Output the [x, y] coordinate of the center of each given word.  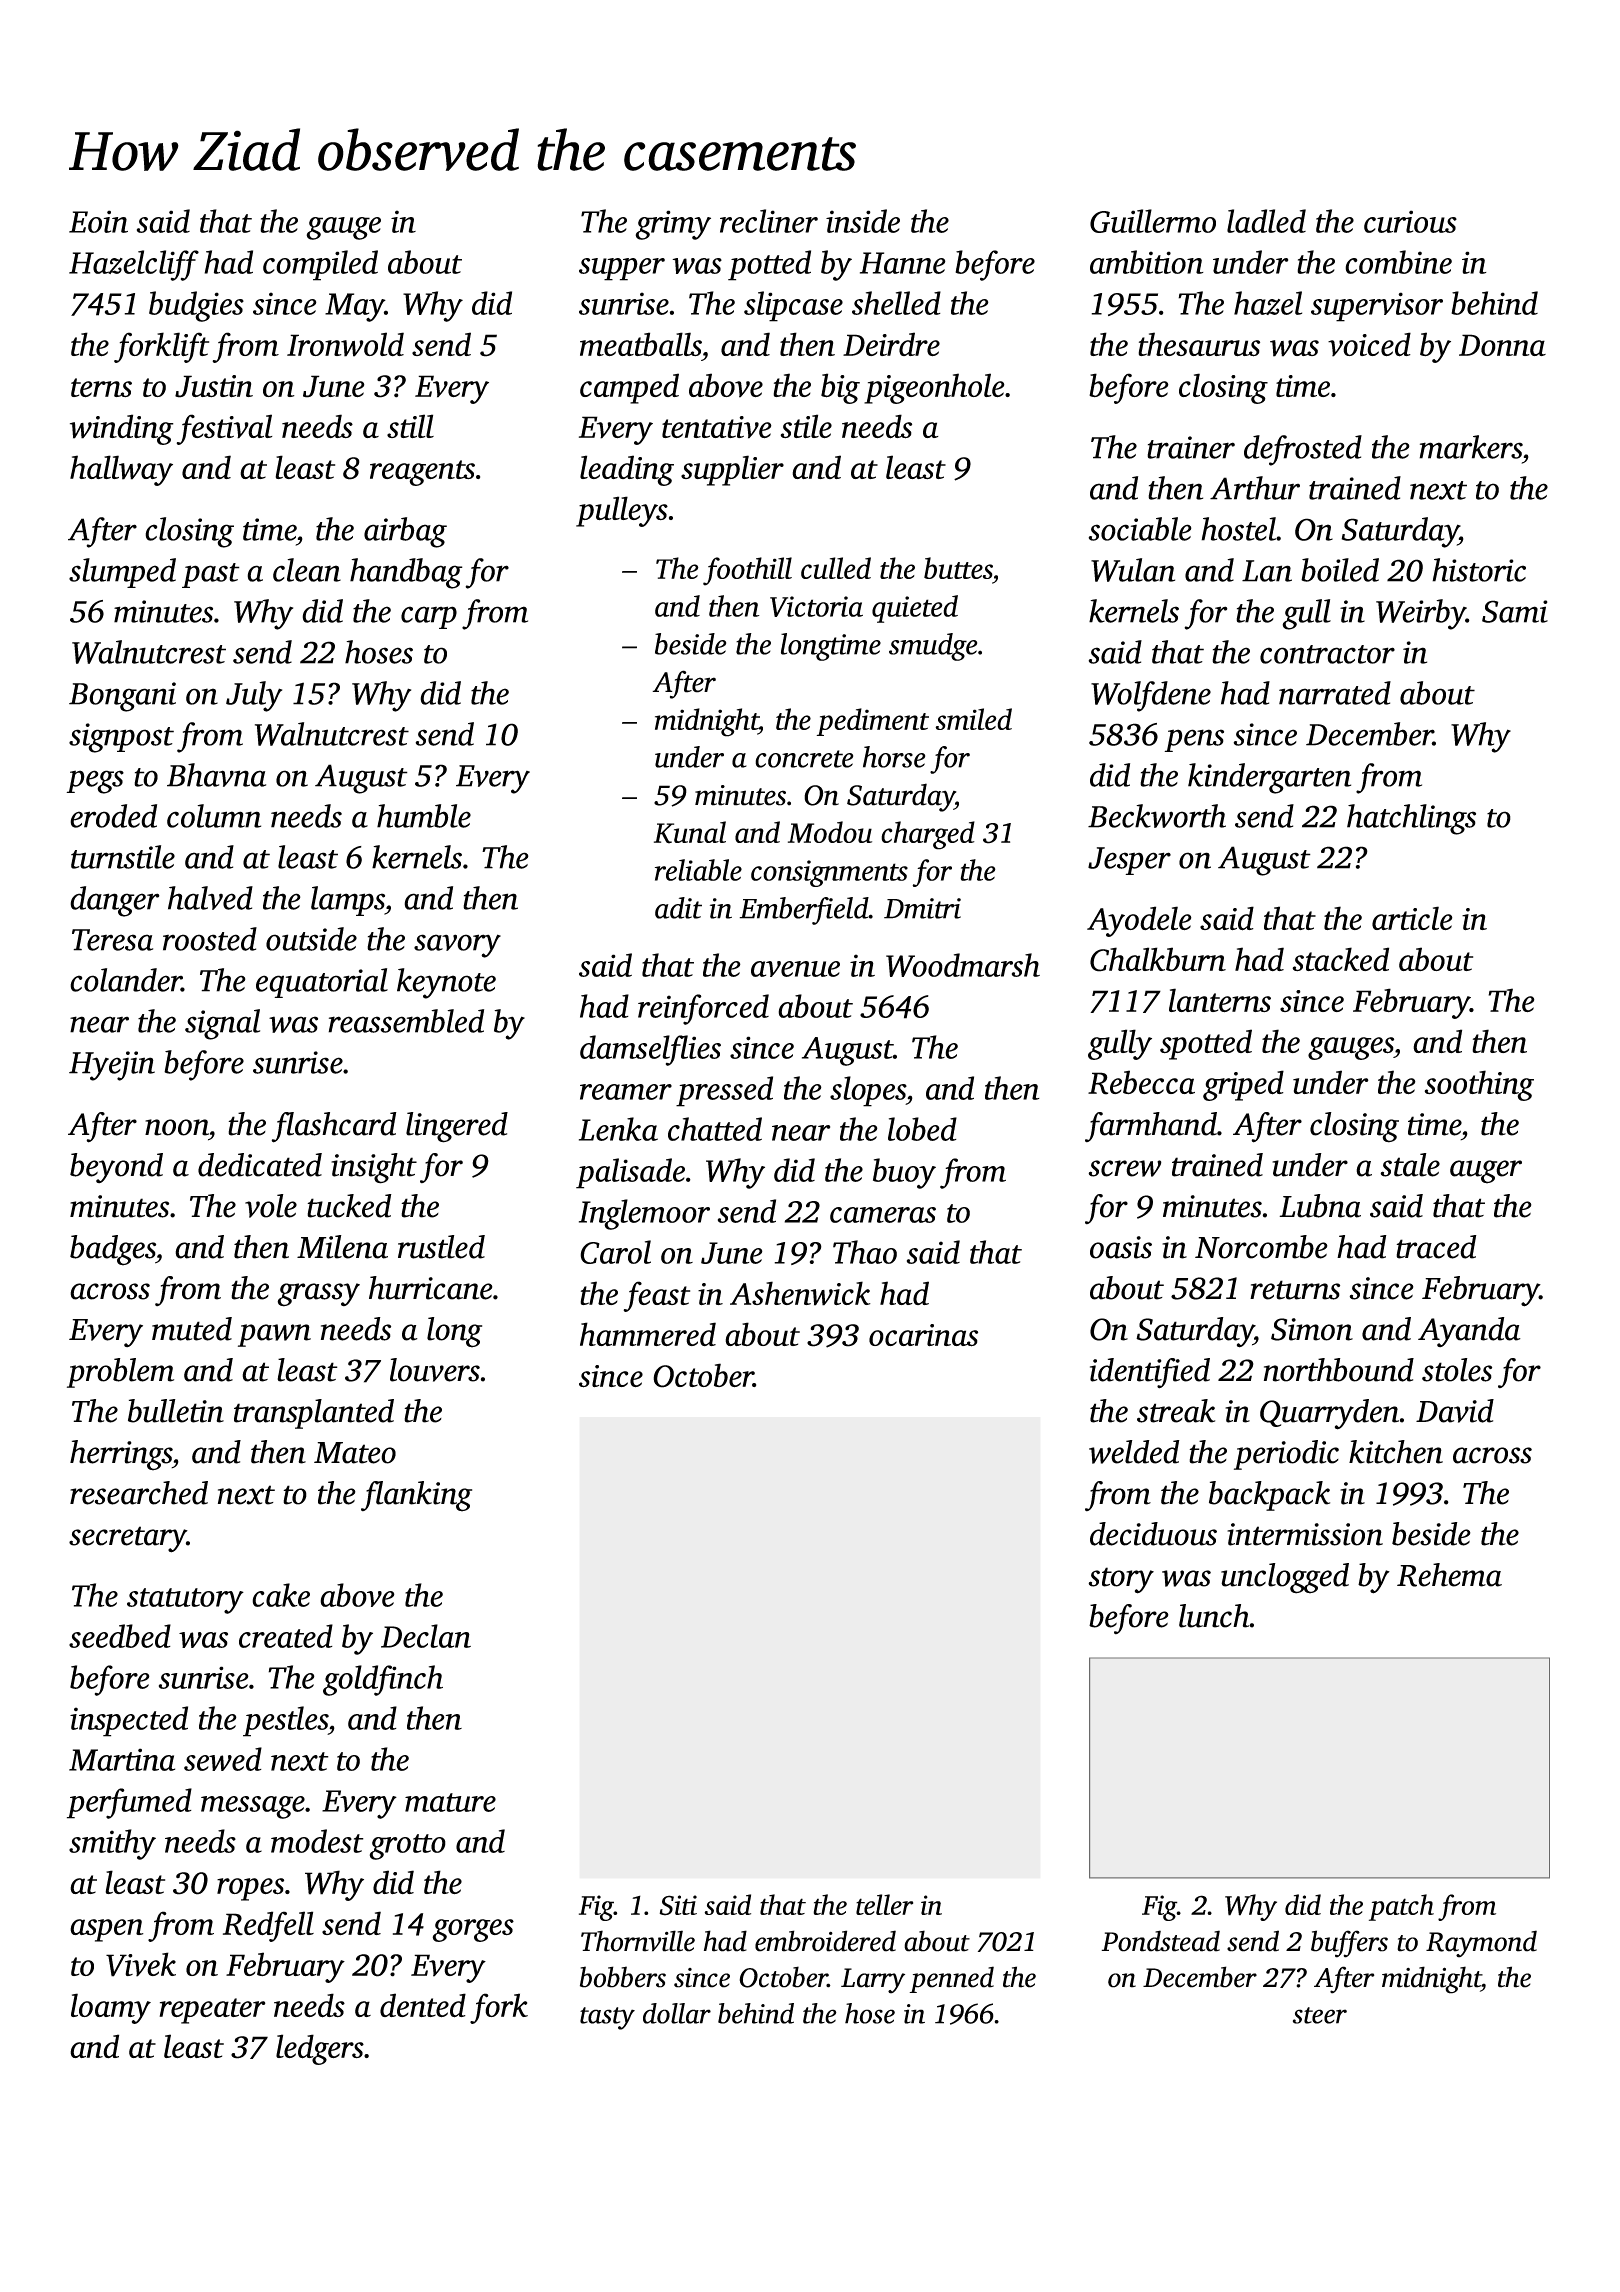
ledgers [320, 2049]
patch [1401, 1907]
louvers [435, 1370]
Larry [873, 1981]
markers [1470, 447]
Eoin [98, 221]
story [1121, 1580]
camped [629, 388]
